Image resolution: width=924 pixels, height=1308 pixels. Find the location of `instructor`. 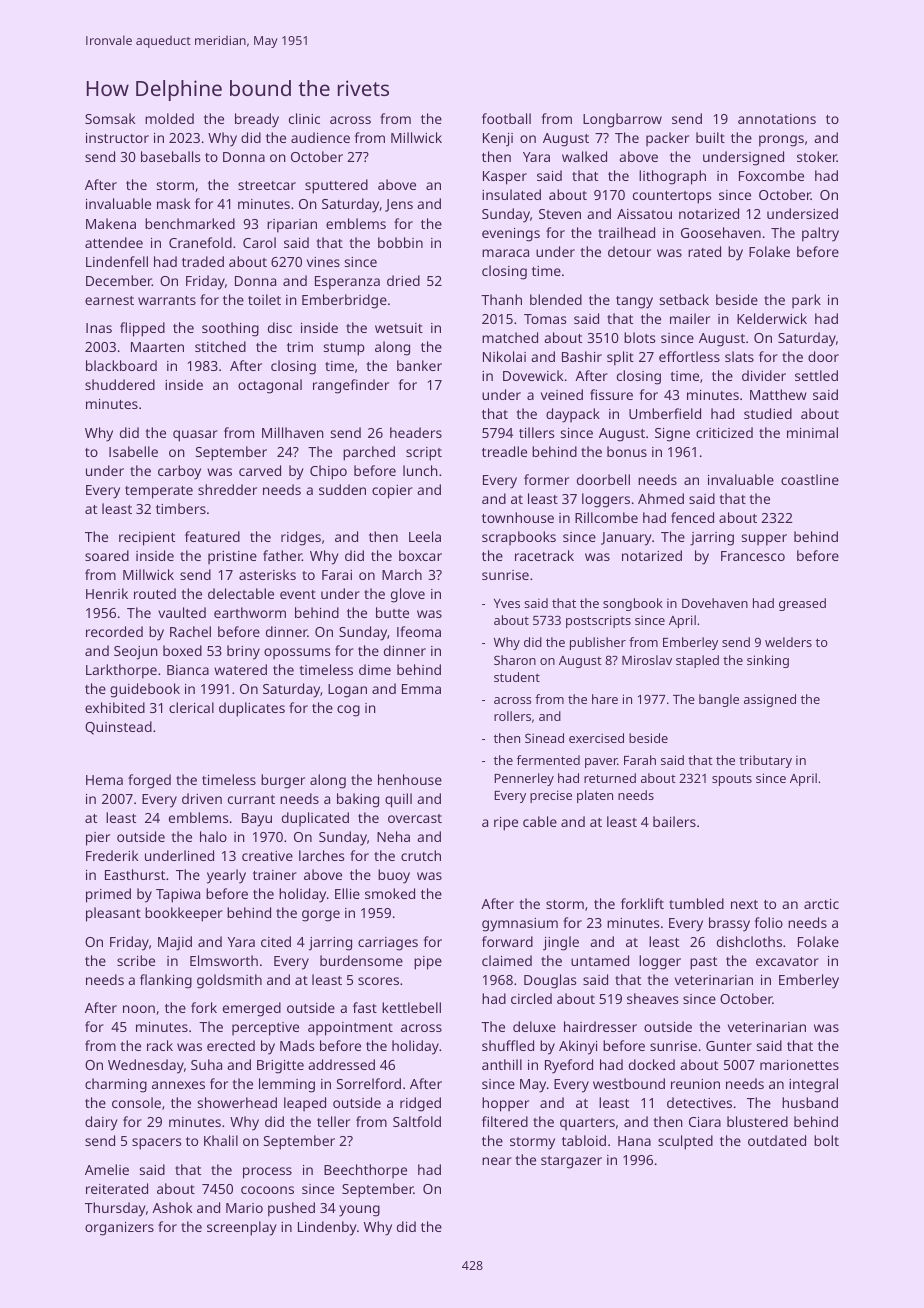

instructor is located at coordinates (117, 138).
